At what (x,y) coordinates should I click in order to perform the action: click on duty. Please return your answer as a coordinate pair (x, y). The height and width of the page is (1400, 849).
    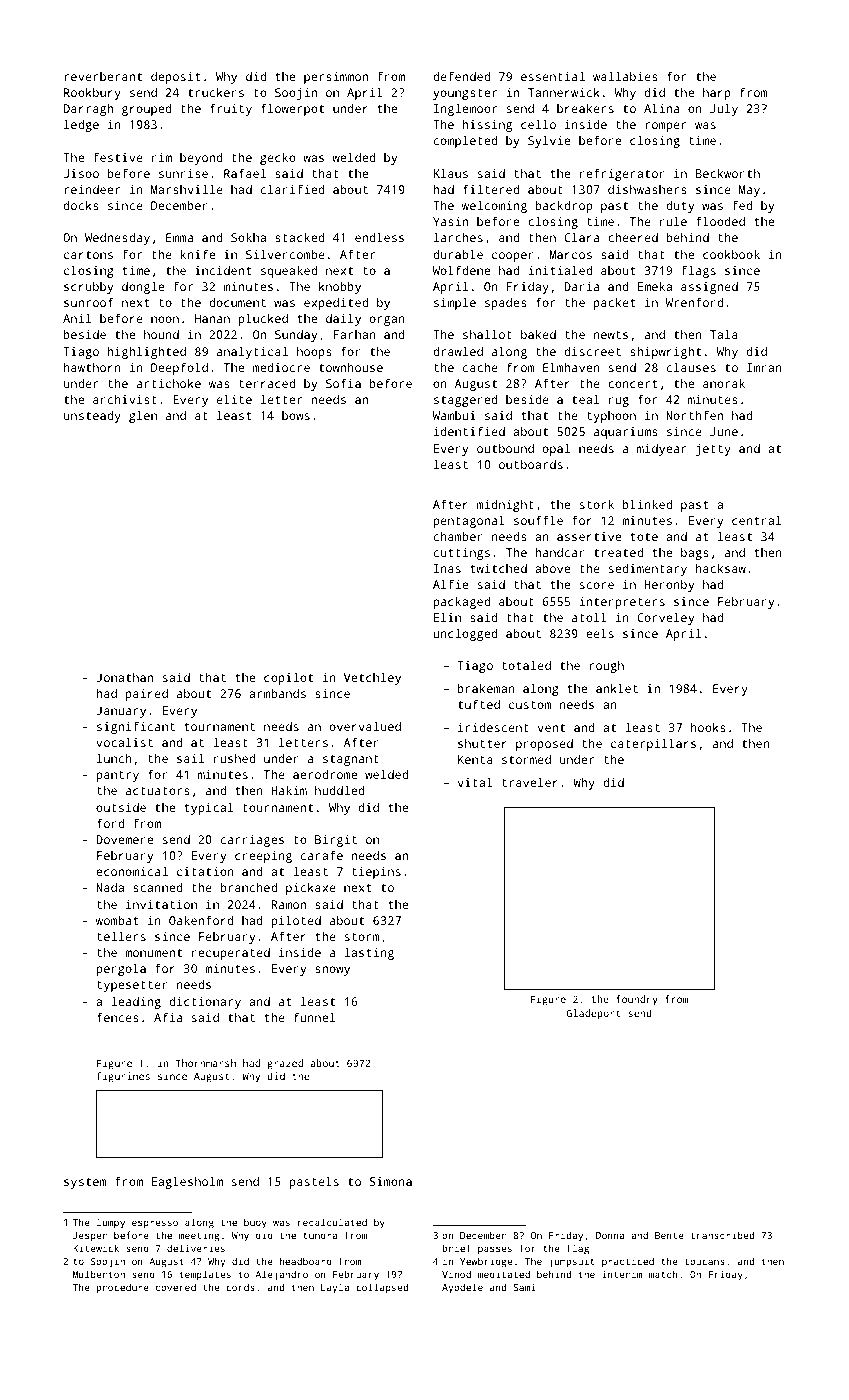
    Looking at the image, I should click on (680, 207).
